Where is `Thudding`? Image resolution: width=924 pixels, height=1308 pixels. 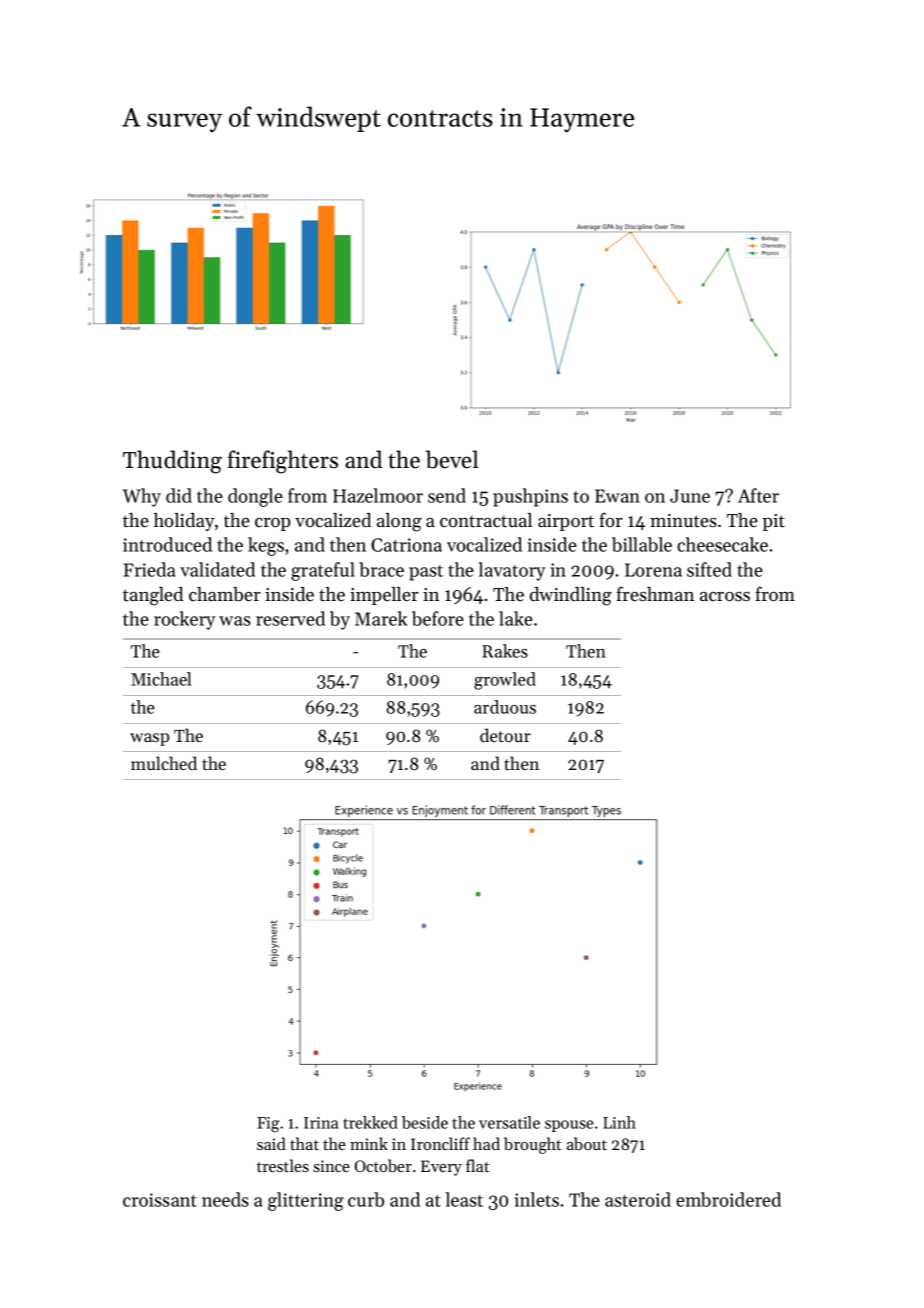
Thudding is located at coordinates (172, 462).
